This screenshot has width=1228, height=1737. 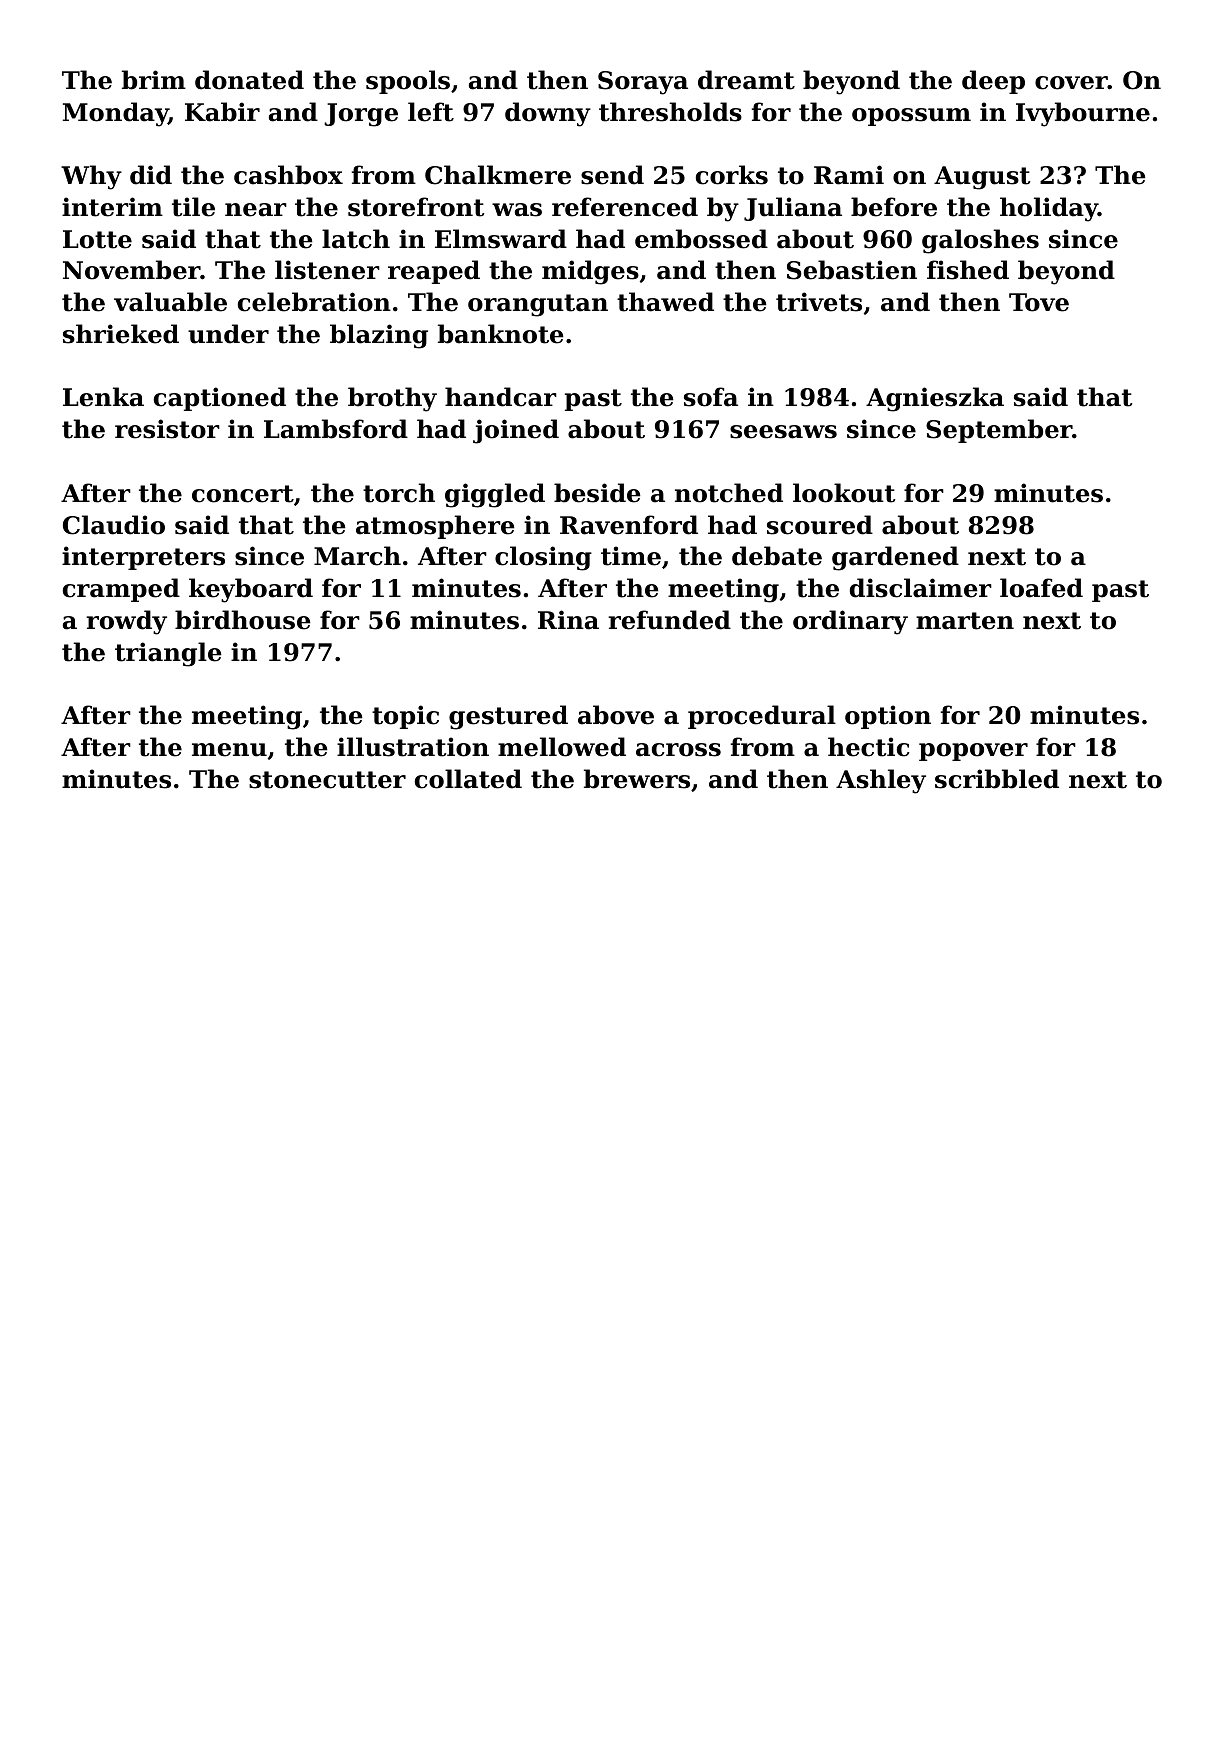 I want to click on under, so click(x=228, y=334).
